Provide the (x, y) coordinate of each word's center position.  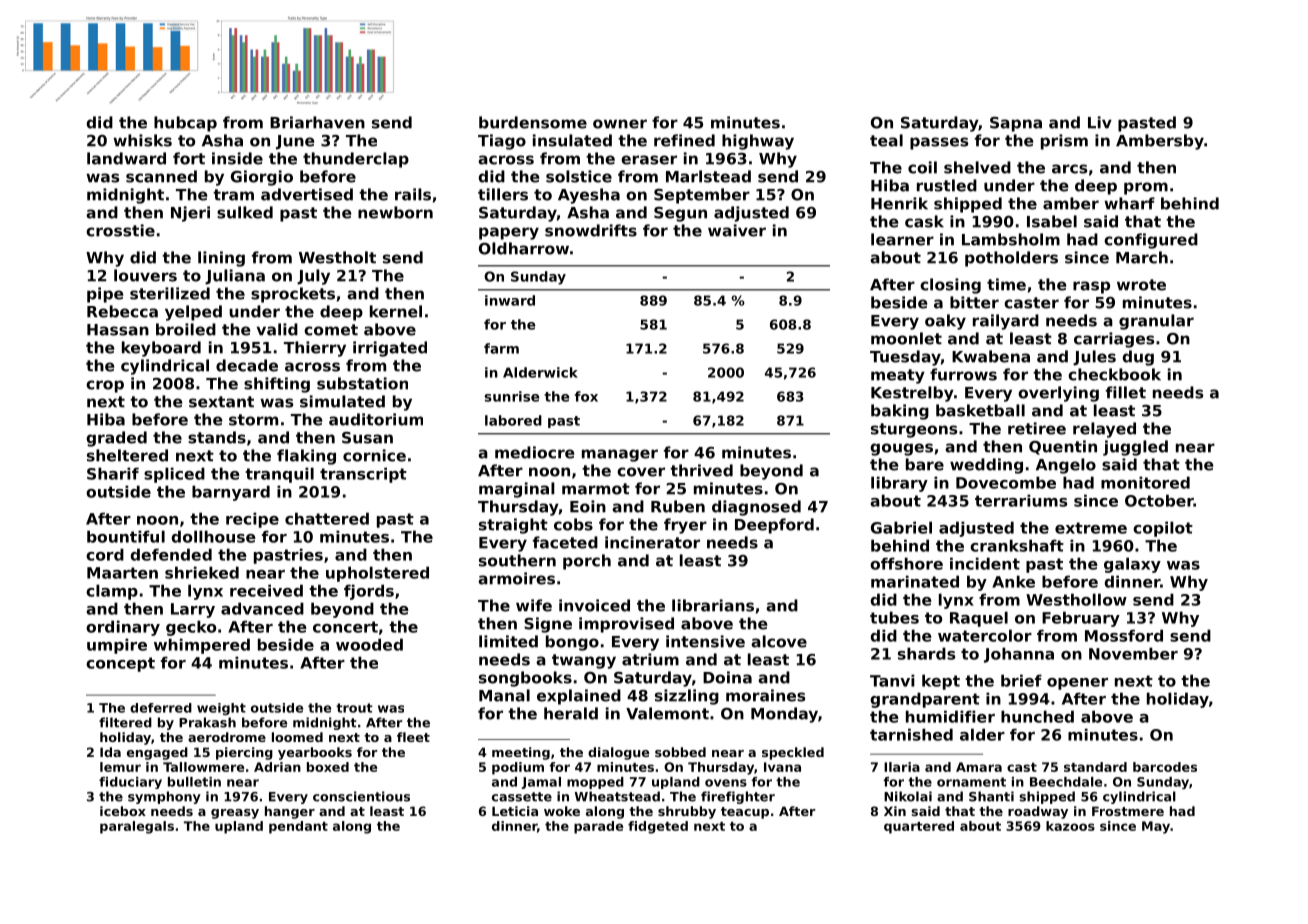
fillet (1126, 392)
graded (116, 439)
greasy (235, 814)
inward (510, 300)
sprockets (293, 295)
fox (586, 396)
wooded (369, 644)
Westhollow (1076, 599)
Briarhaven (317, 122)
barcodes (1165, 767)
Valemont (667, 713)
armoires (516, 578)
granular (1156, 322)
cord (105, 554)
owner (620, 124)
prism (1064, 142)
